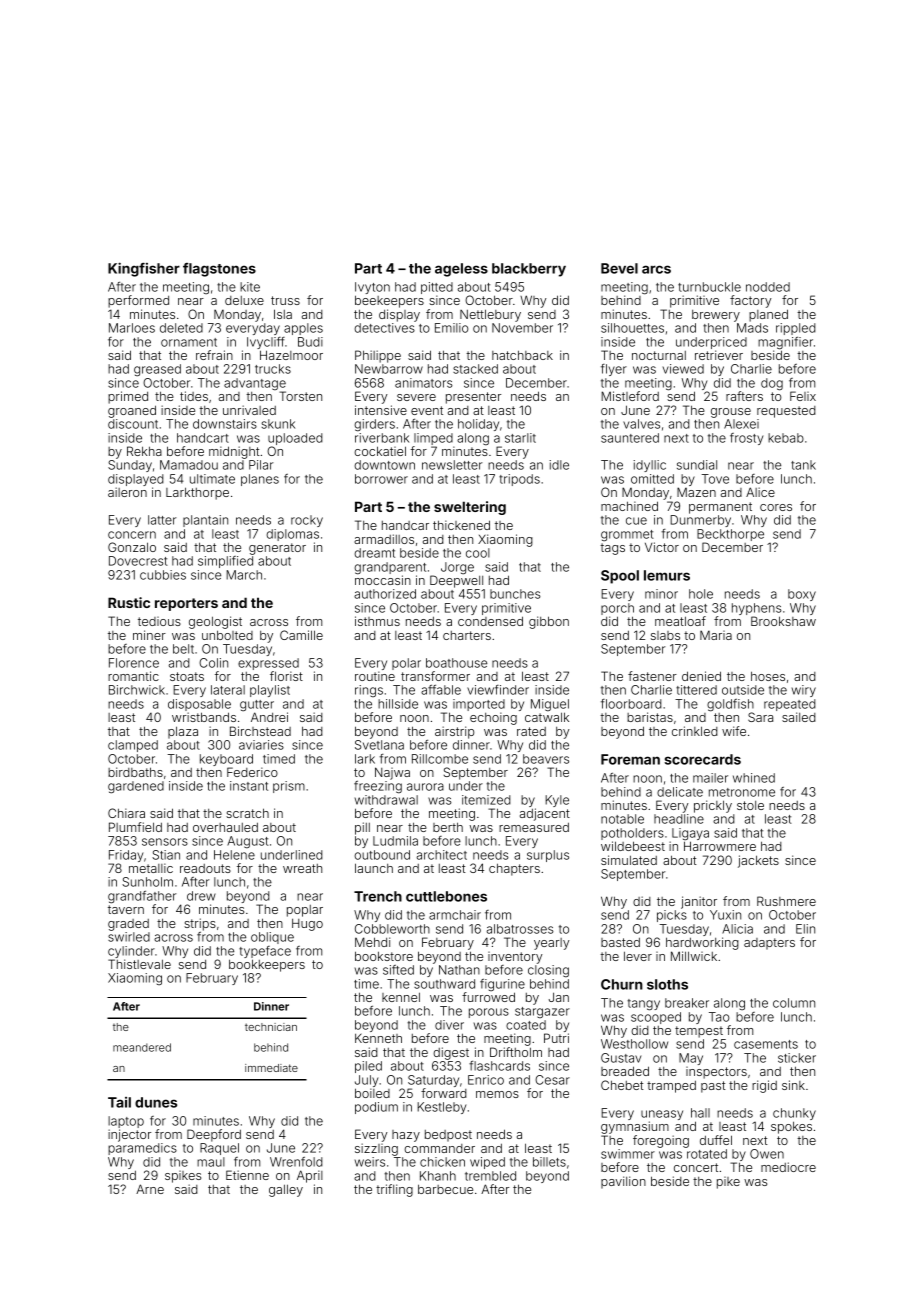 Image resolution: width=924 pixels, height=1308 pixels. I want to click on rigid, so click(764, 1086).
